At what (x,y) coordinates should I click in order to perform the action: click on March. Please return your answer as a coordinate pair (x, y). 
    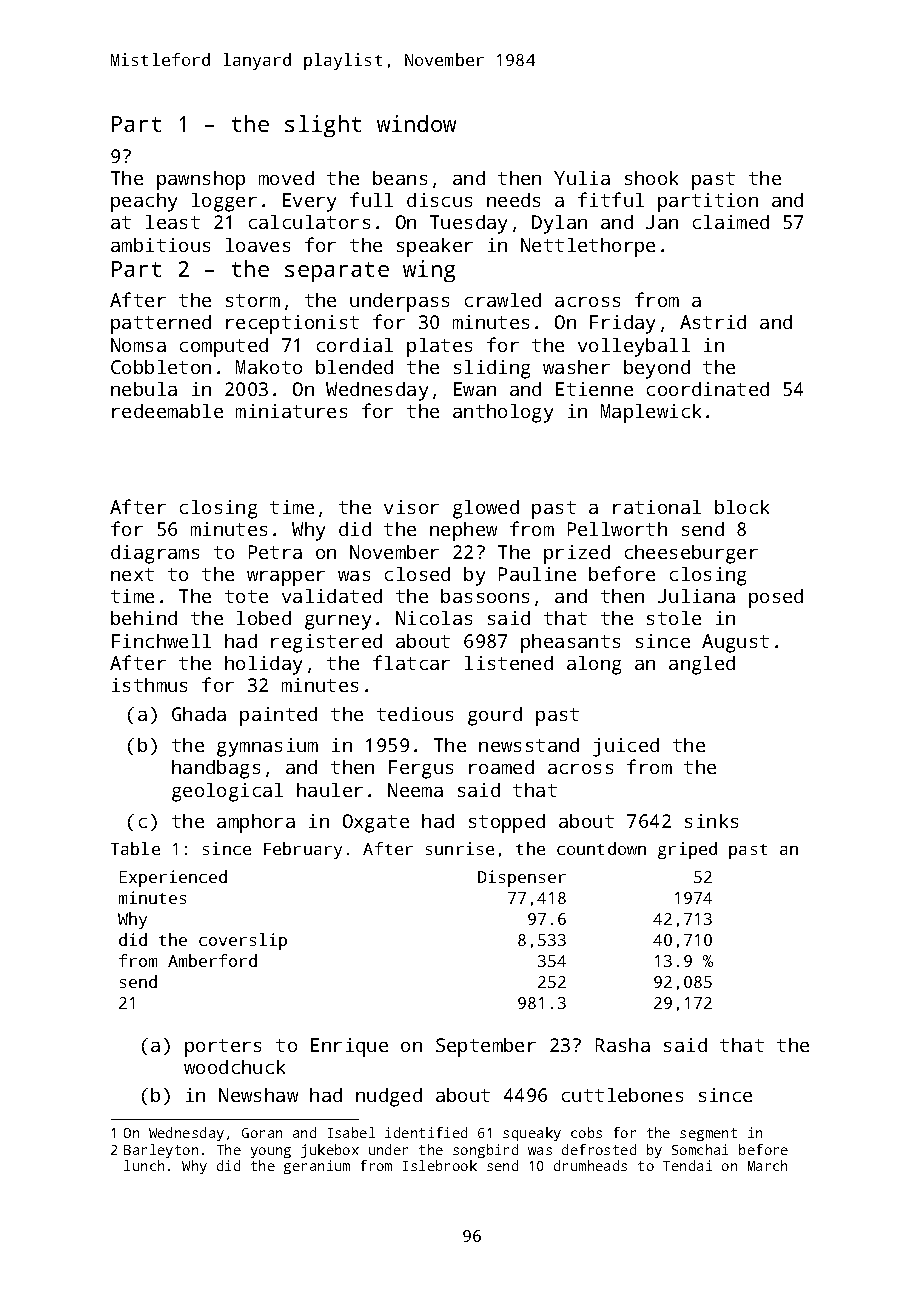
    Looking at the image, I should click on (767, 1165).
